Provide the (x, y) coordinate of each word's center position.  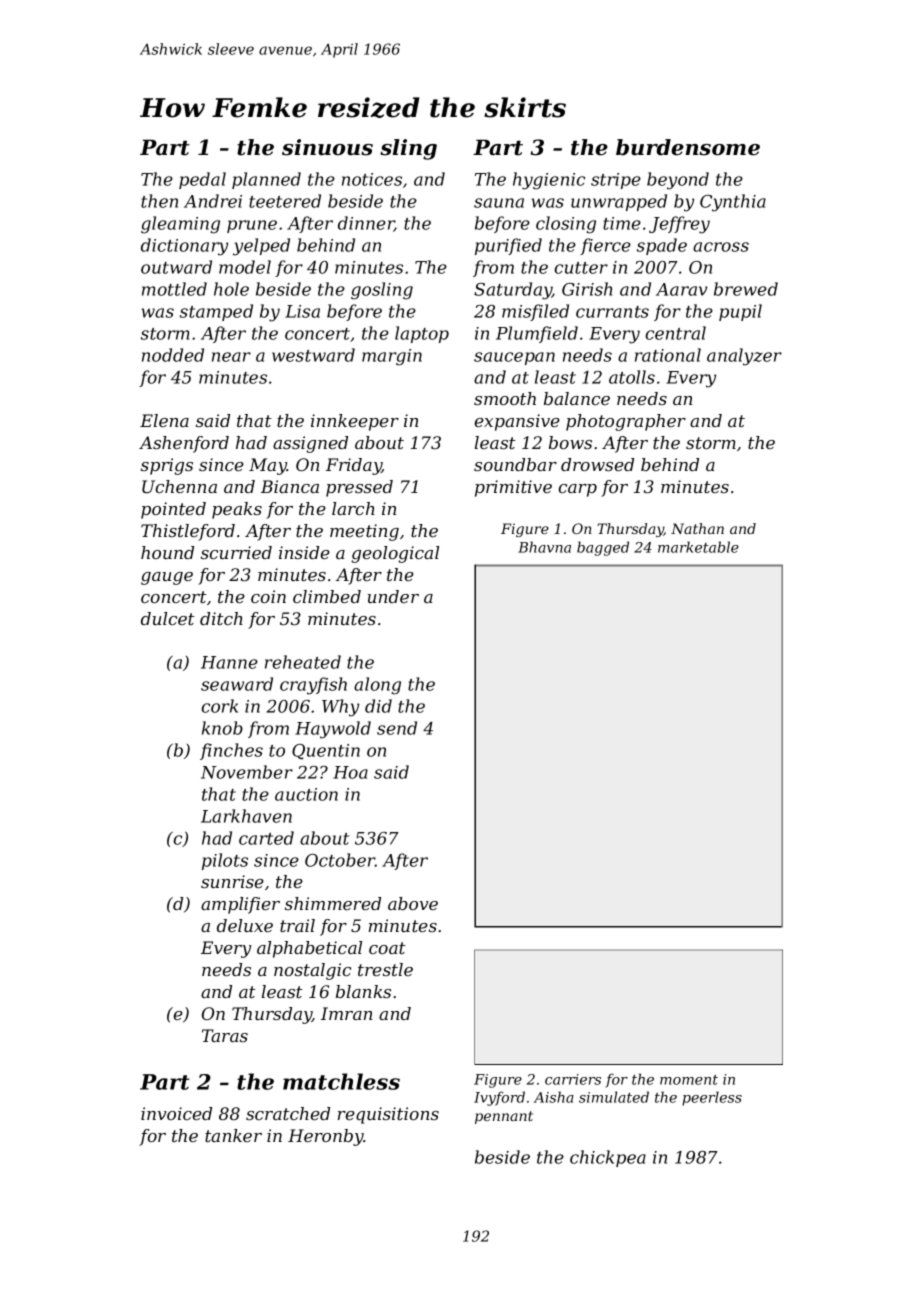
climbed (327, 596)
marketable (698, 547)
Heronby (326, 1137)
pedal (202, 180)
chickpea (608, 1158)
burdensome (688, 147)
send (397, 728)
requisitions (388, 1115)
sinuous (327, 147)
